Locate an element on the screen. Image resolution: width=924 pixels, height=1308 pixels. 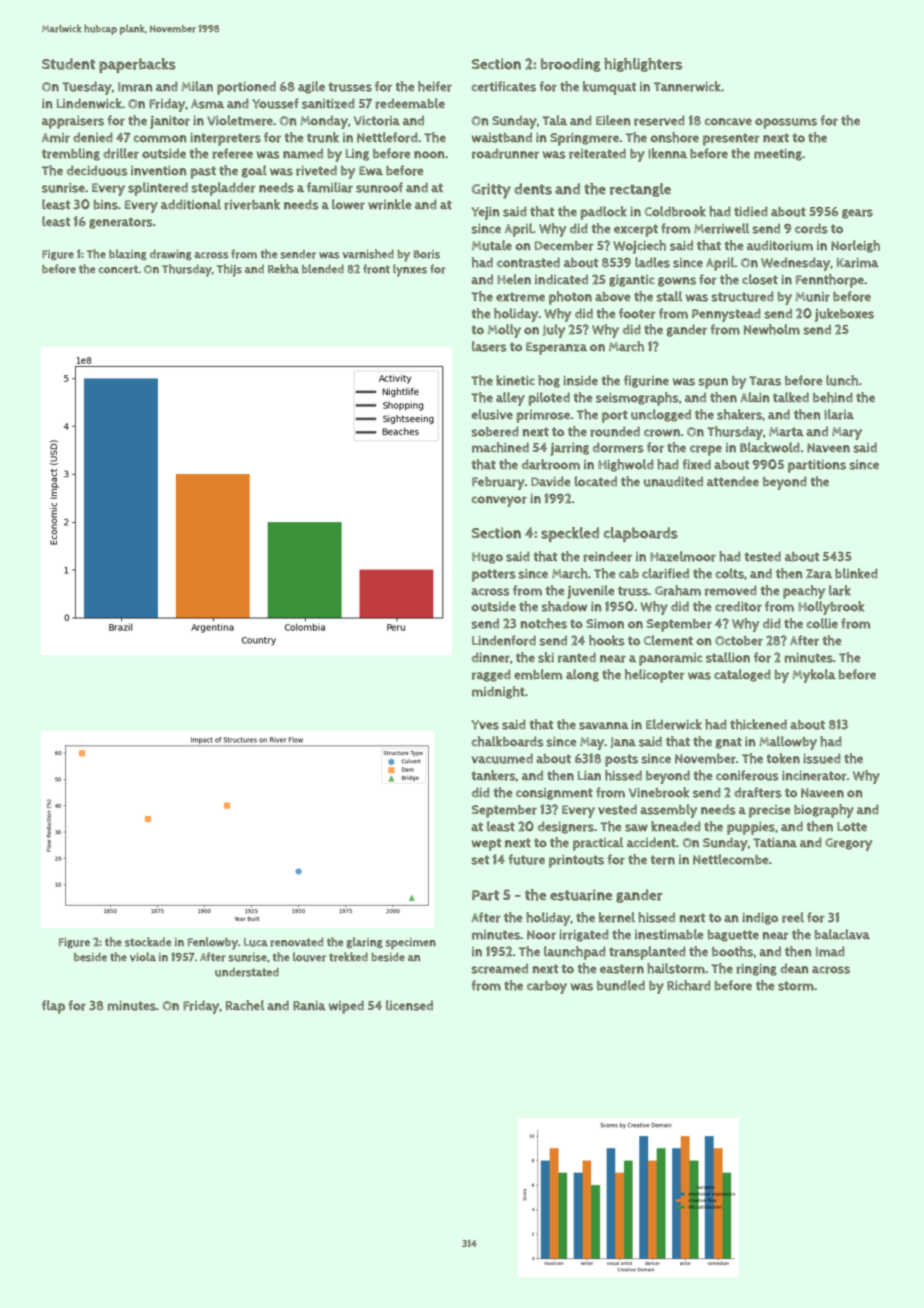
front is located at coordinates (376, 269).
